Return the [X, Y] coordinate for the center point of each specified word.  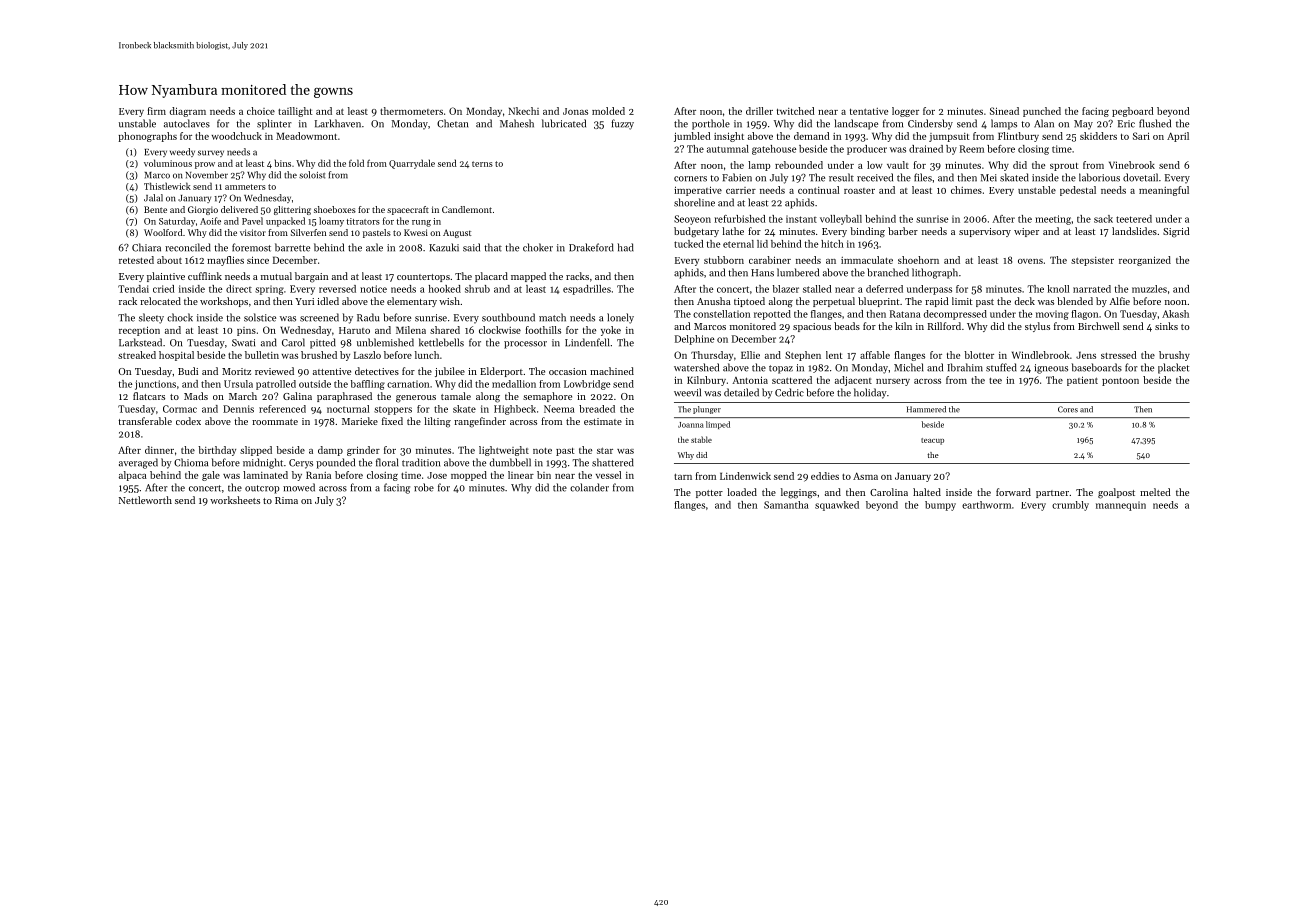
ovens [1030, 261]
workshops [224, 302]
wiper [1026, 232]
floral [387, 462]
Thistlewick [167, 186]
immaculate [867, 260]
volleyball [841, 220]
